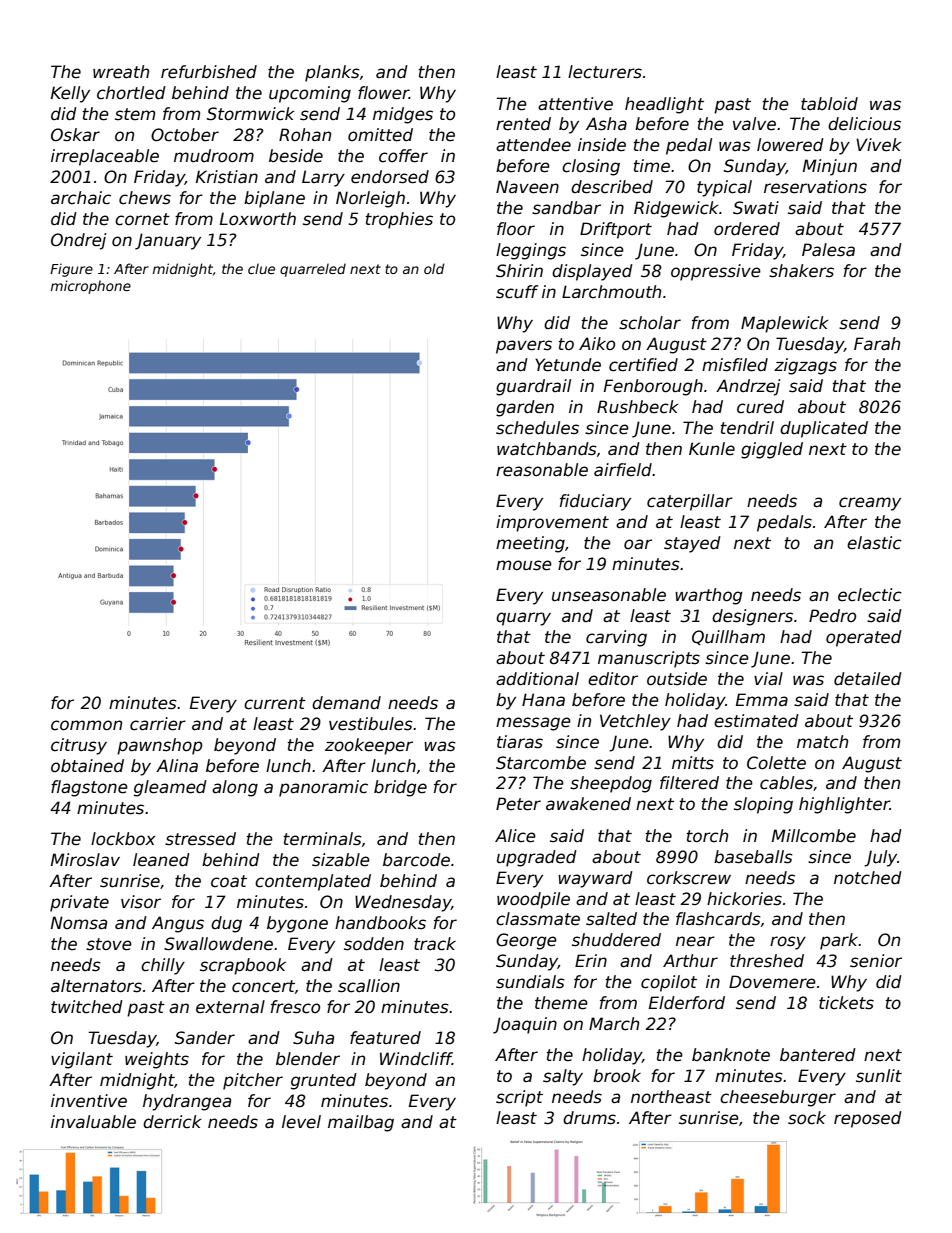 Image resolution: width=952 pixels, height=1233 pixels. Describe the element at coordinates (669, 983) in the screenshot. I see `copilot` at that location.
